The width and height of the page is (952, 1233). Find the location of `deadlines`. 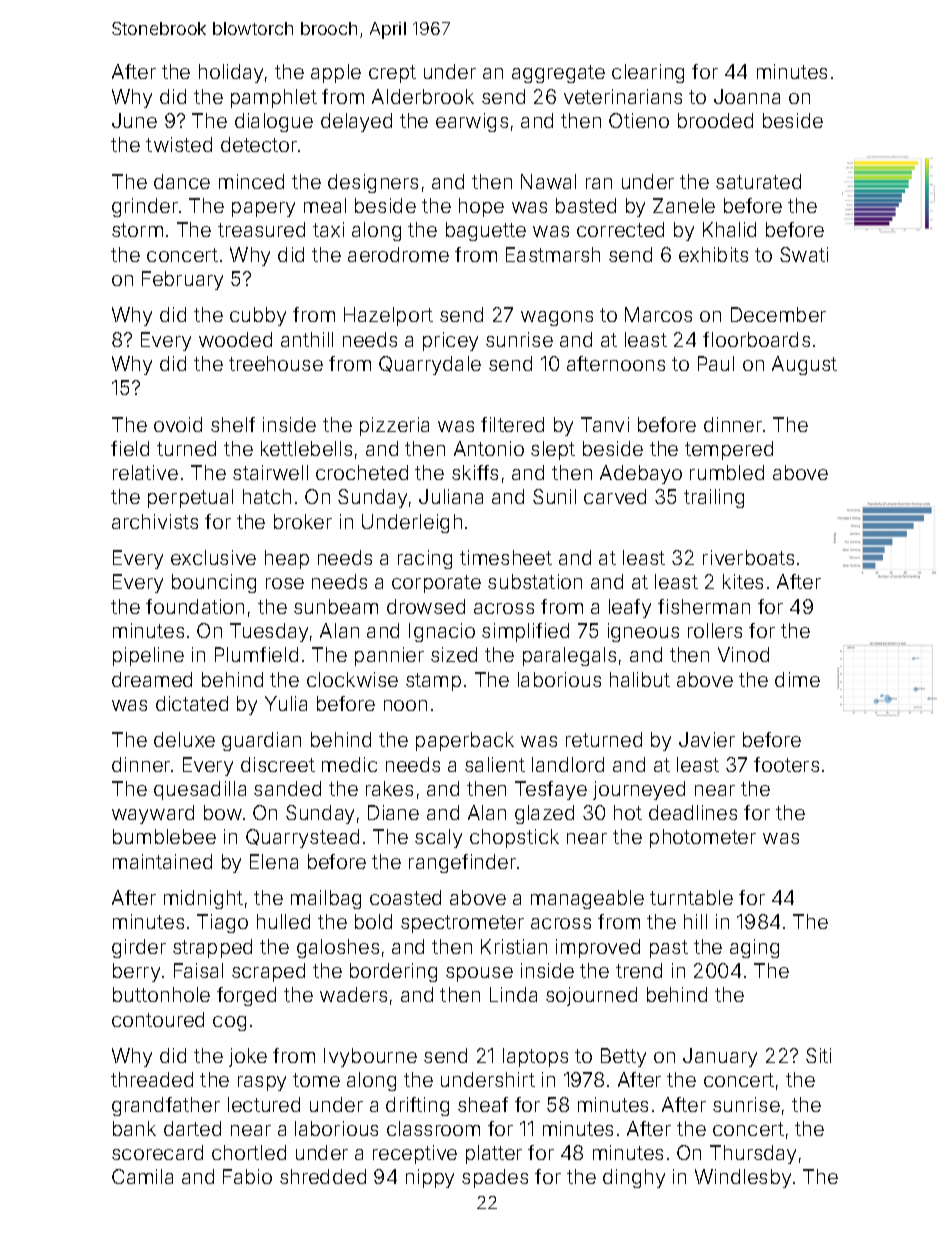

deadlines is located at coordinates (693, 812).
